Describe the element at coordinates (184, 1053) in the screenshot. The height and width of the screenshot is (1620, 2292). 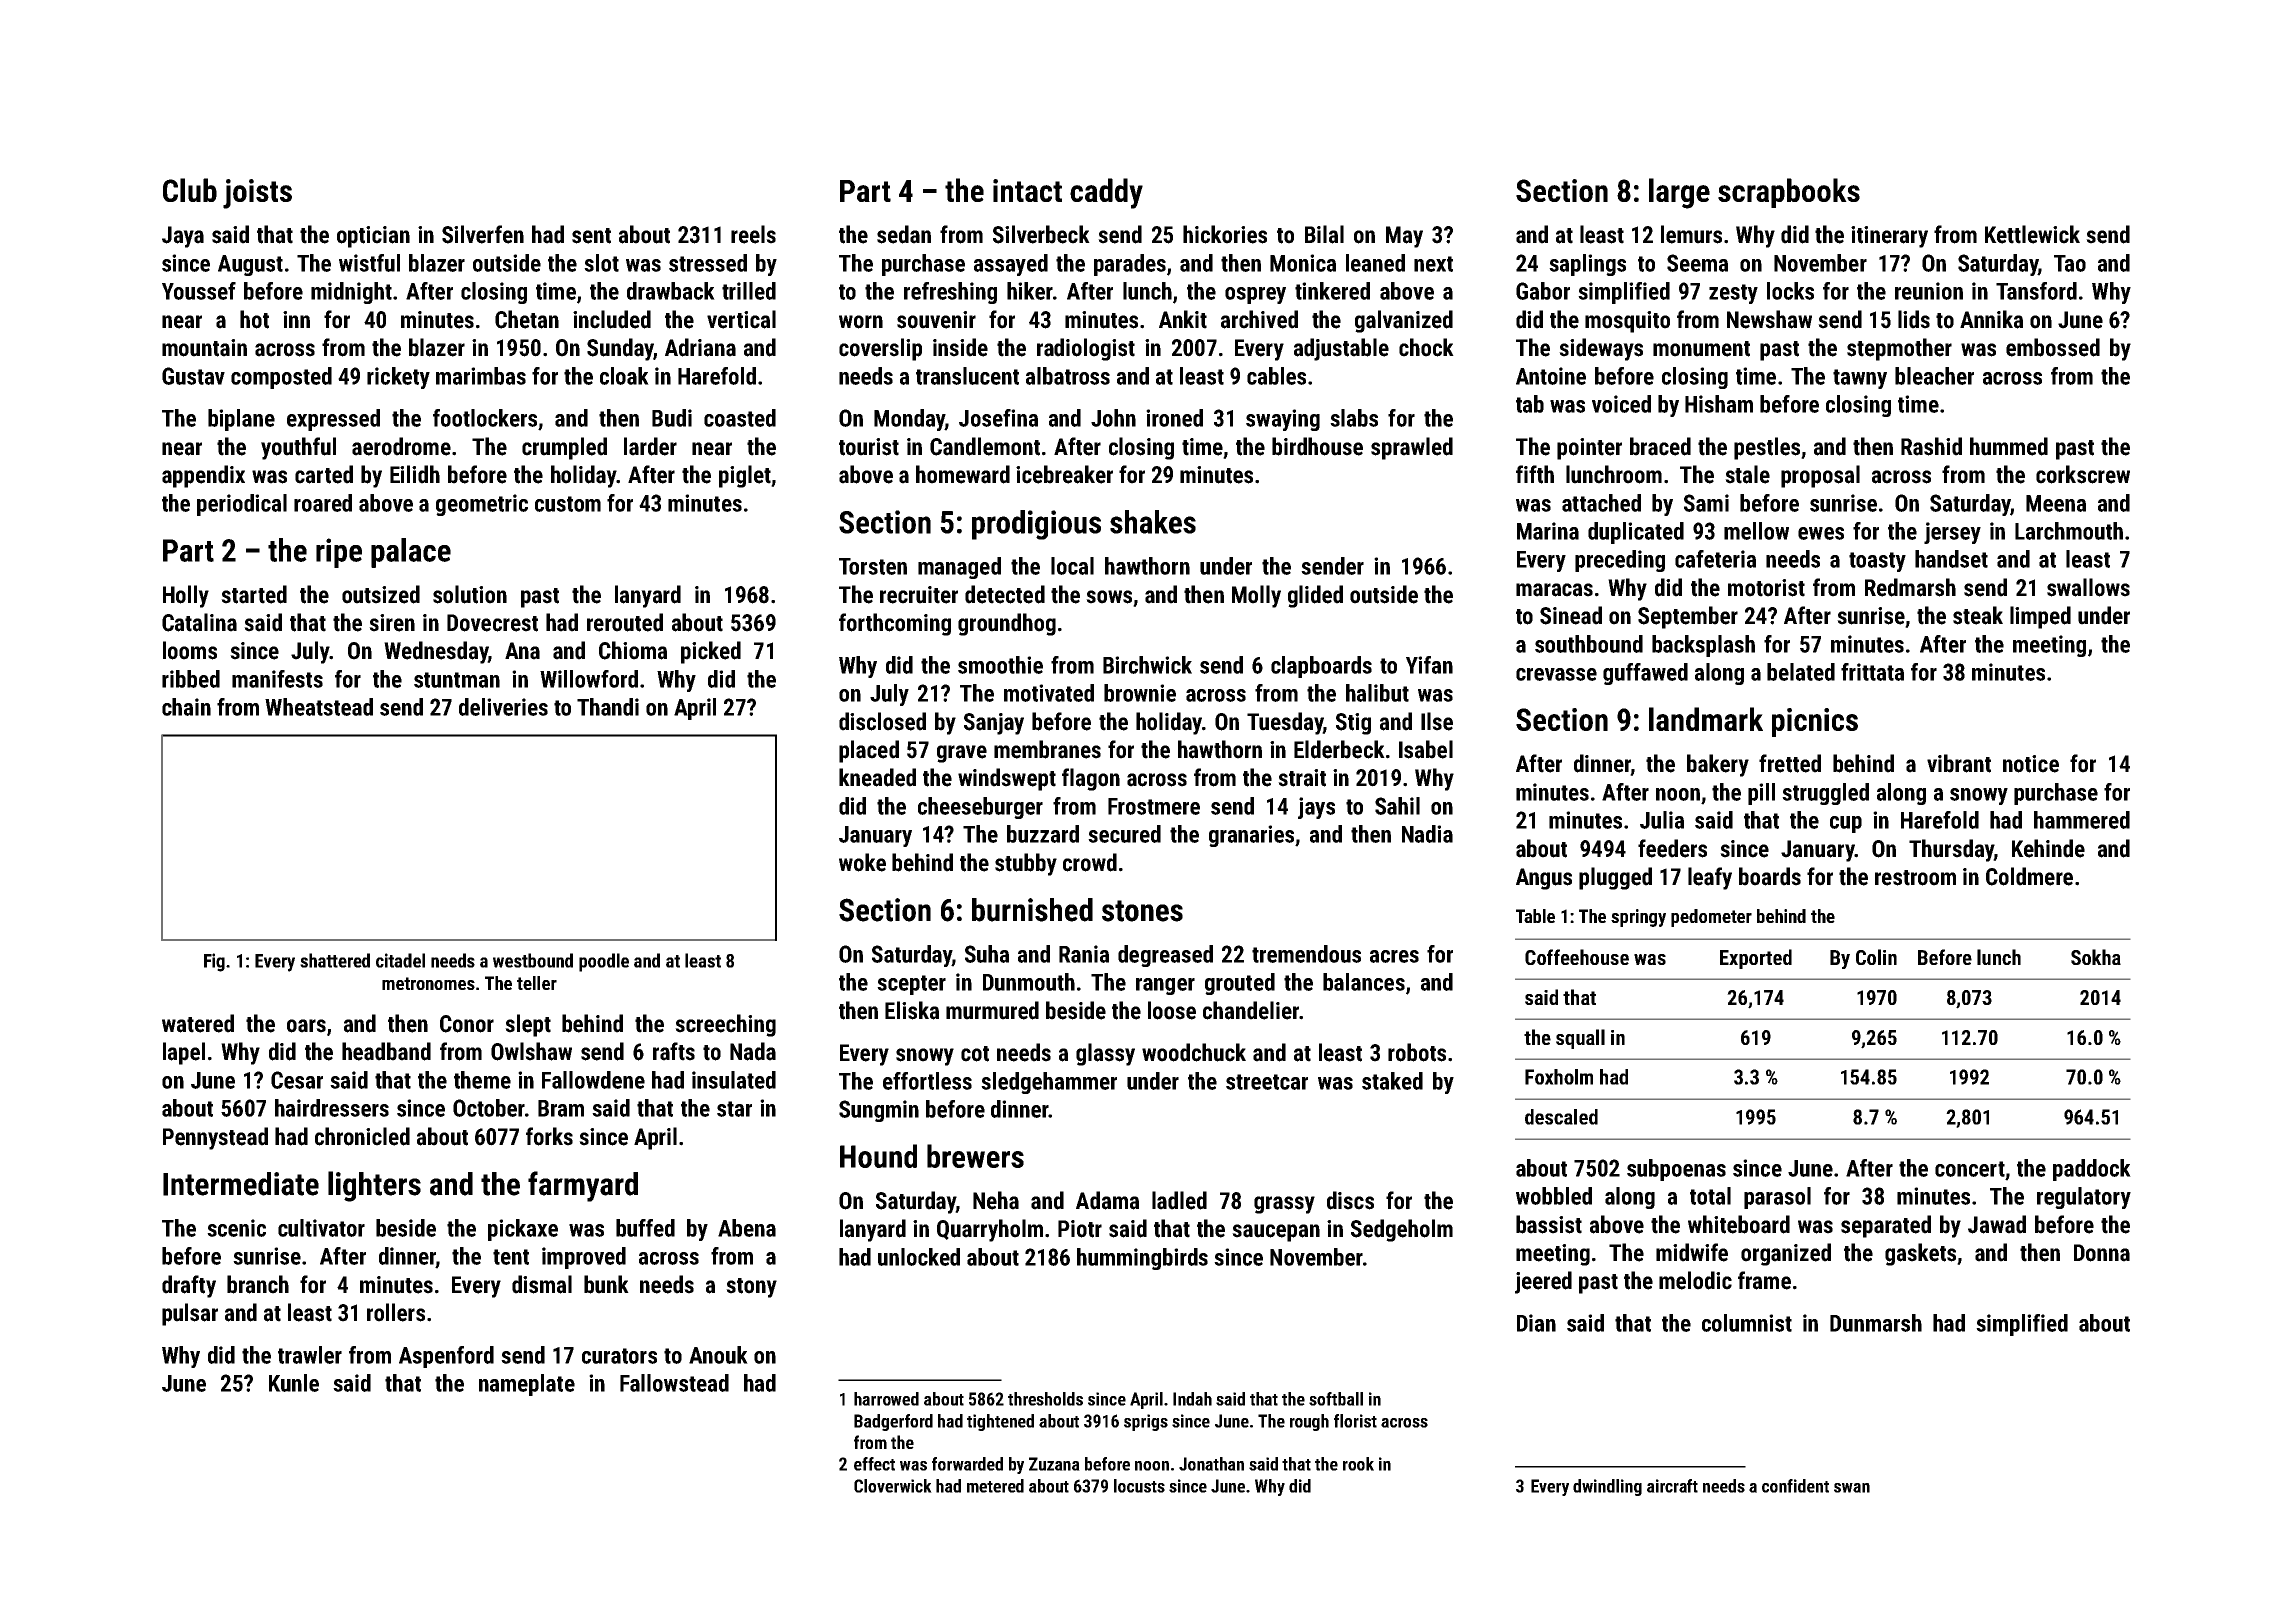
I see `lapel` at that location.
